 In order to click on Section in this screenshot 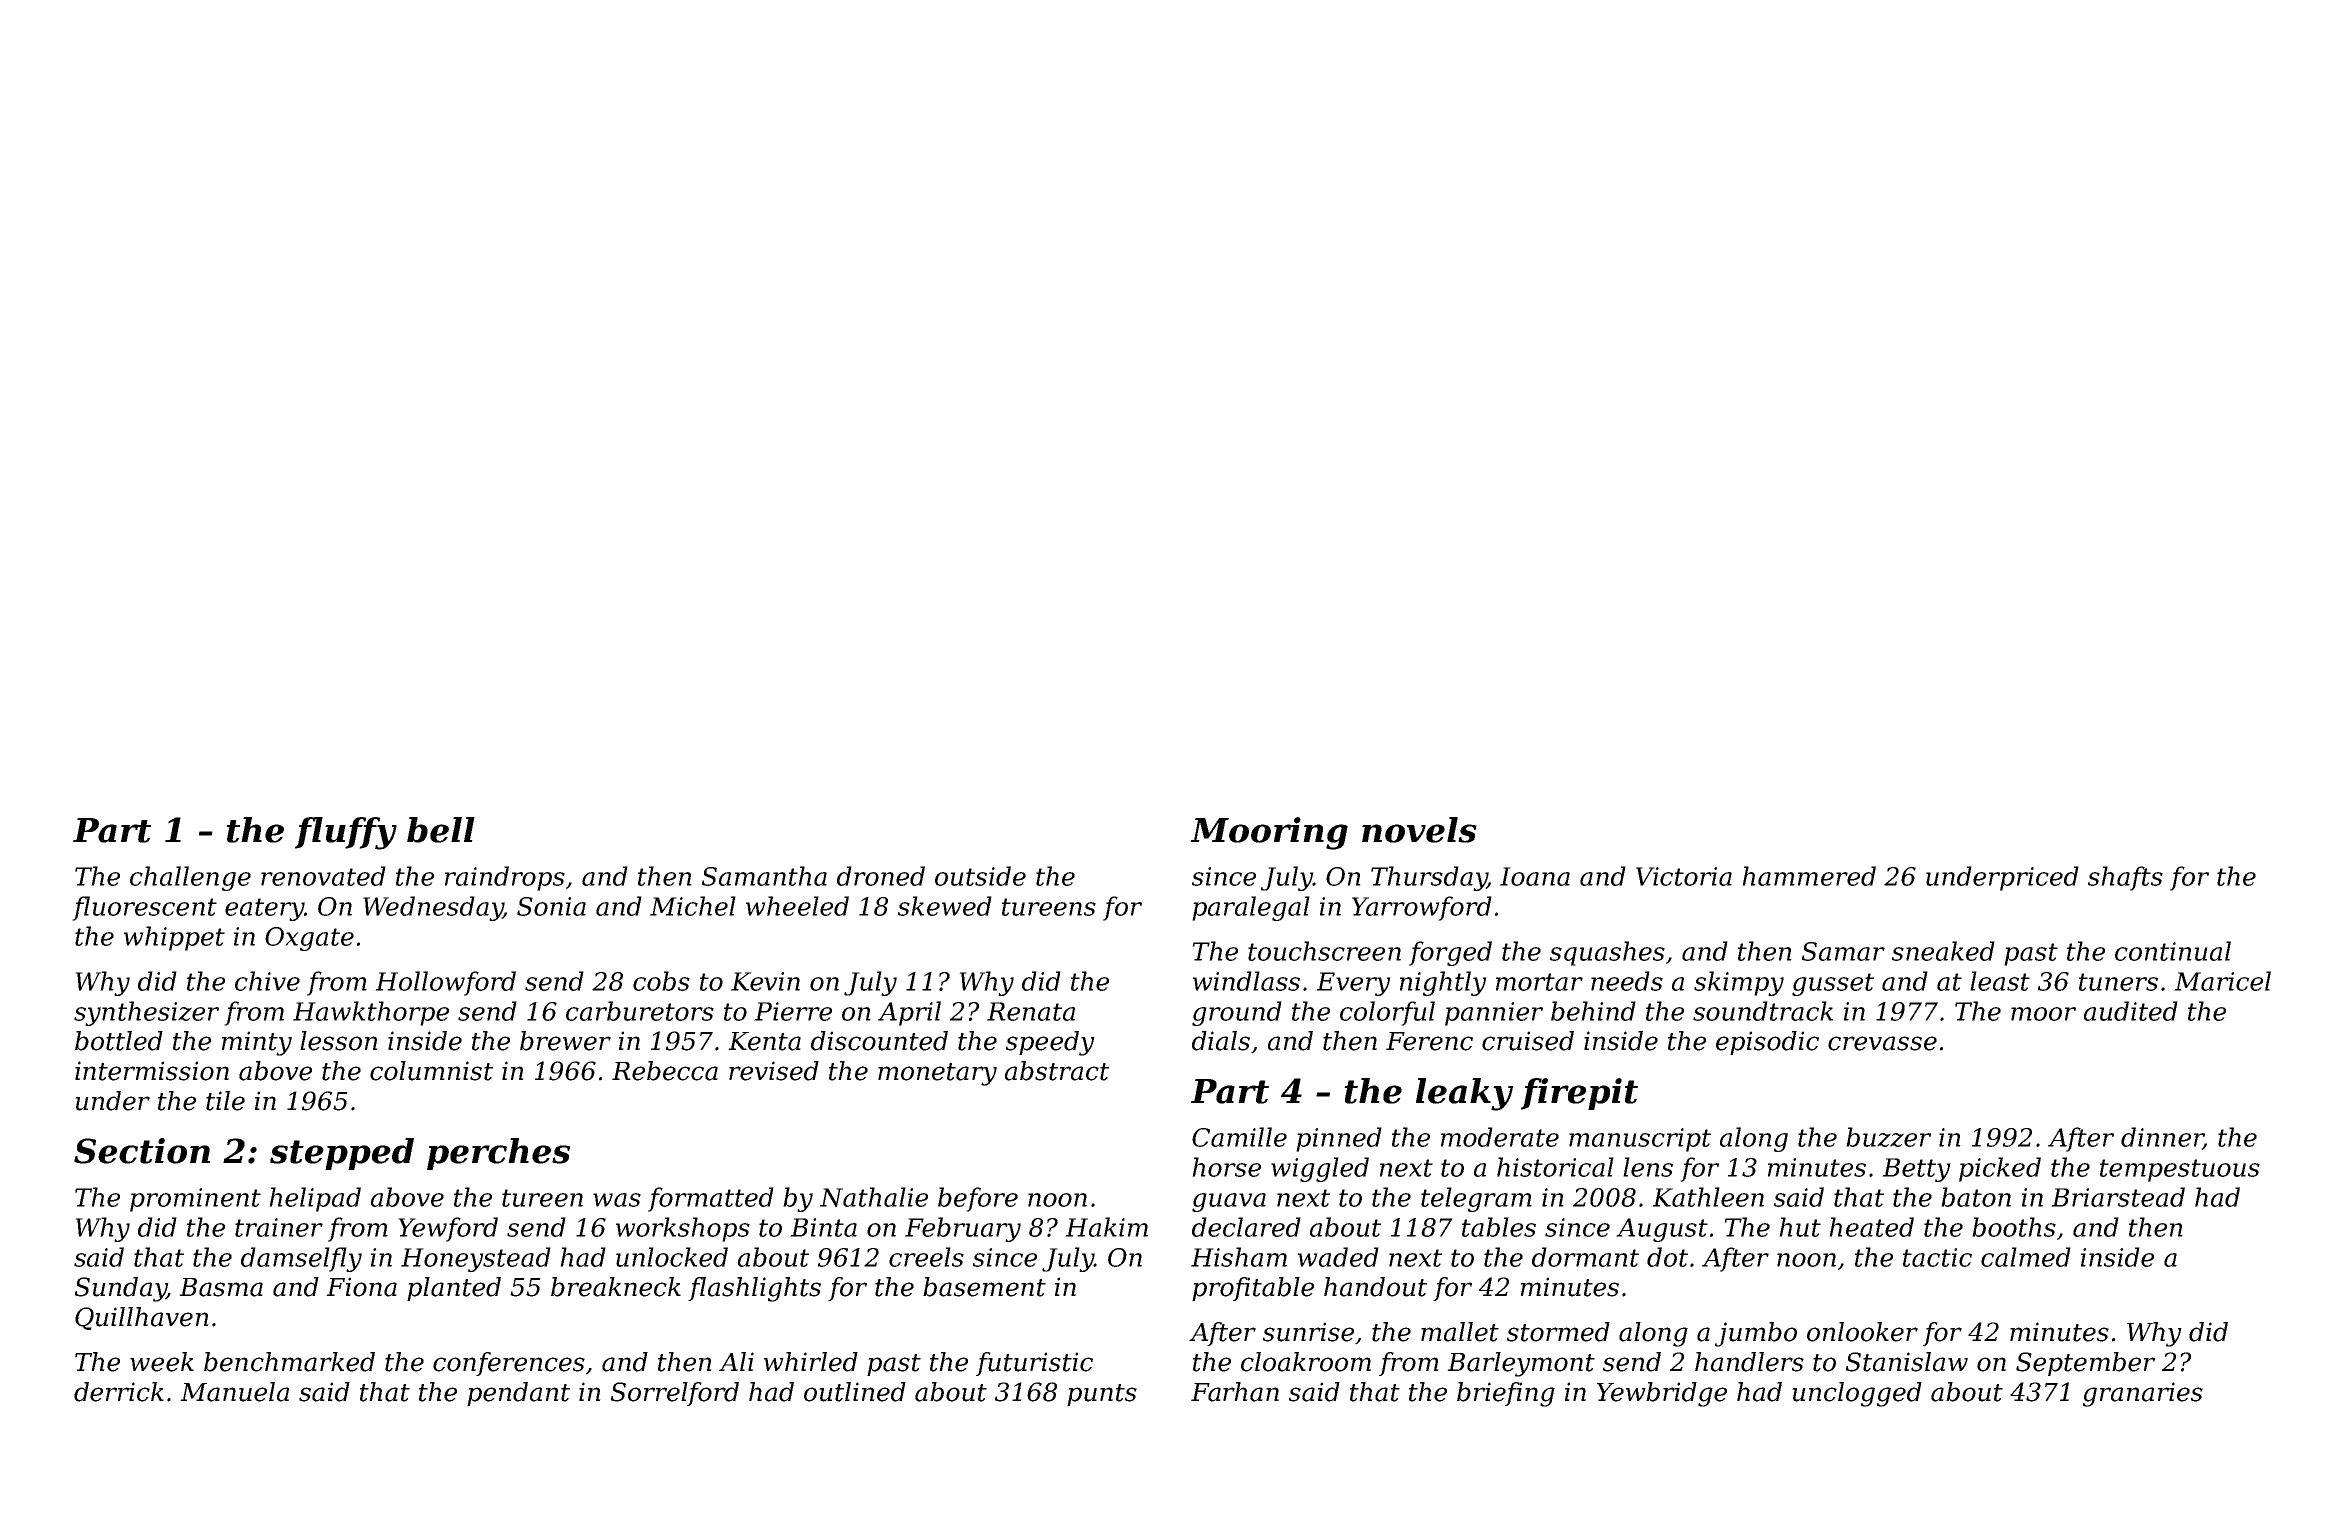, I will do `click(142, 1151)`.
